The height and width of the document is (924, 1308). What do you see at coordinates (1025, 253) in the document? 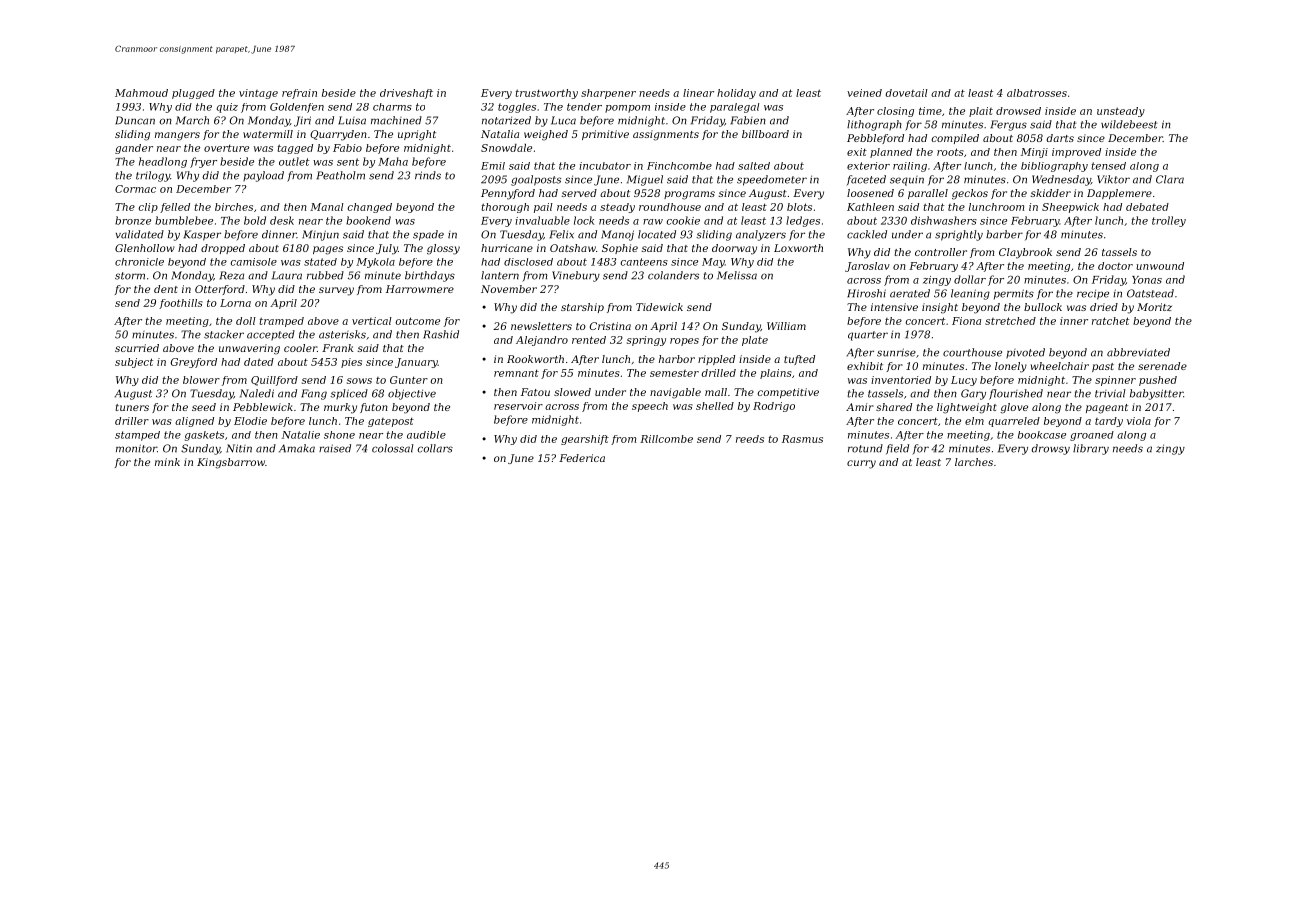
I see `Claybrook` at bounding box center [1025, 253].
